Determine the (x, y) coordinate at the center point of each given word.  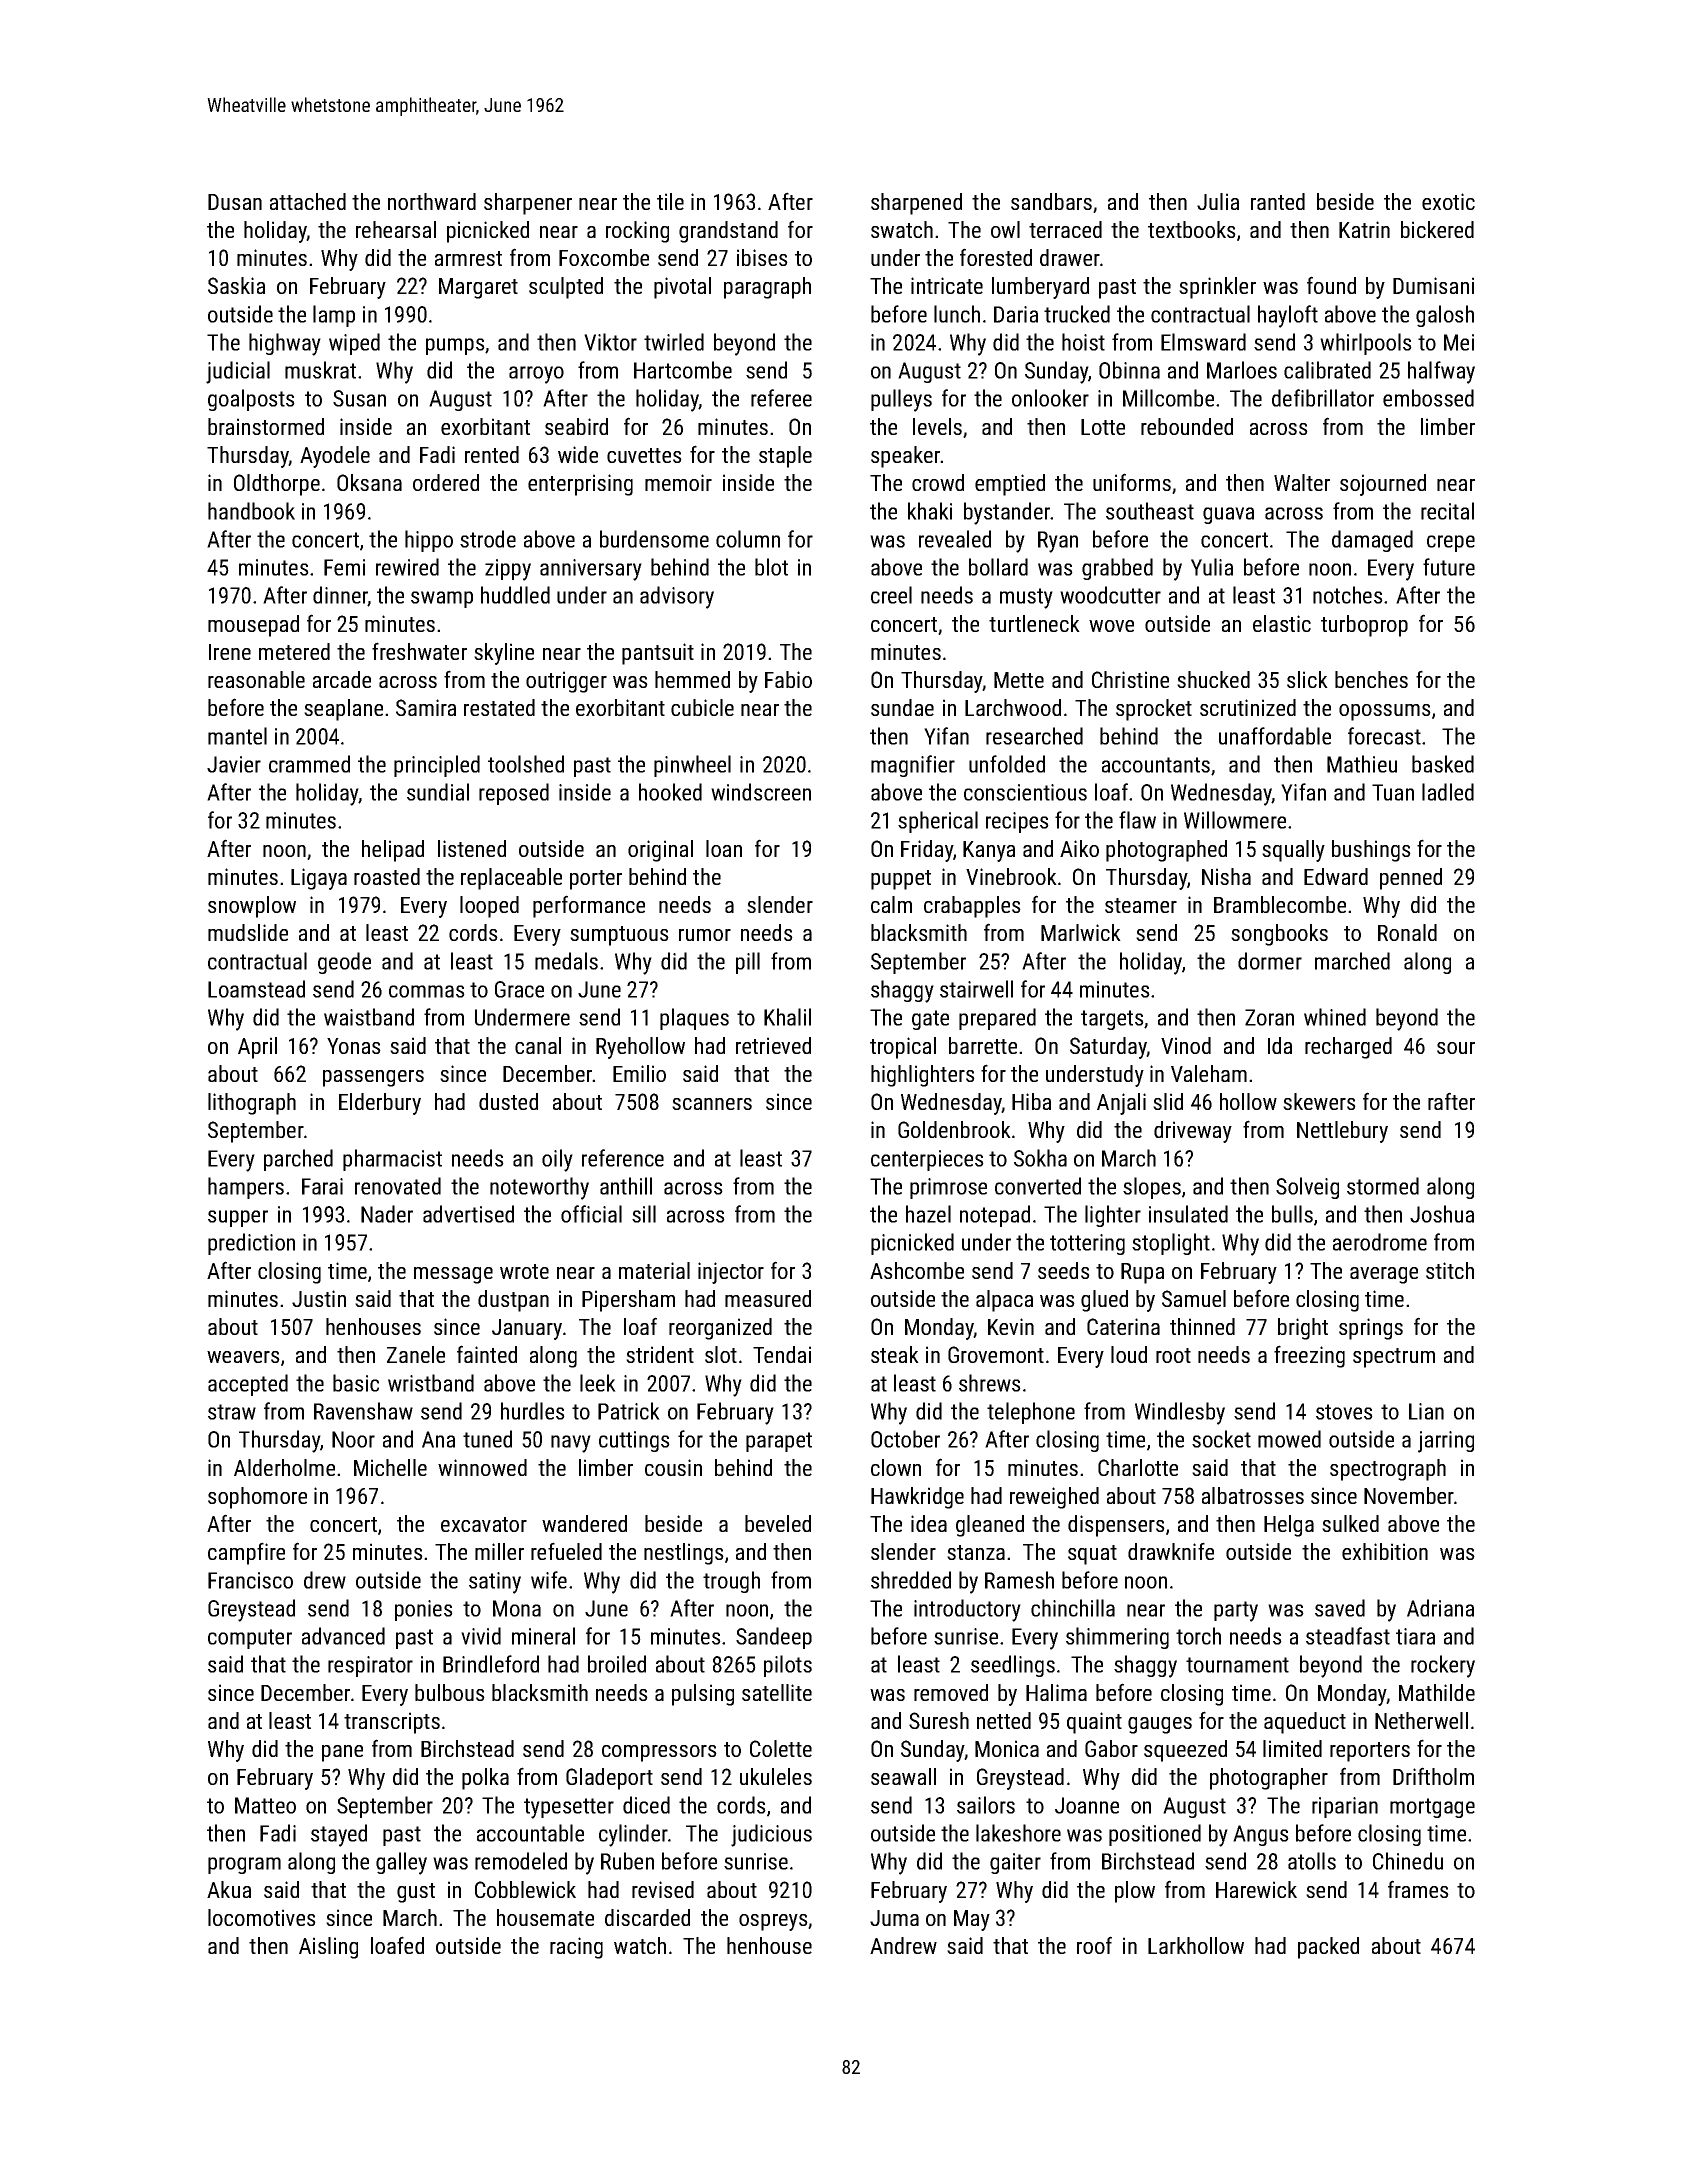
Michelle (390, 1467)
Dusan (235, 202)
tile (670, 201)
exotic (1448, 201)
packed (1328, 1948)
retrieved (773, 1045)
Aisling (328, 1948)
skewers (1319, 1101)
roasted (387, 876)
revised (663, 1889)
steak (895, 1354)
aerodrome (1380, 1242)
